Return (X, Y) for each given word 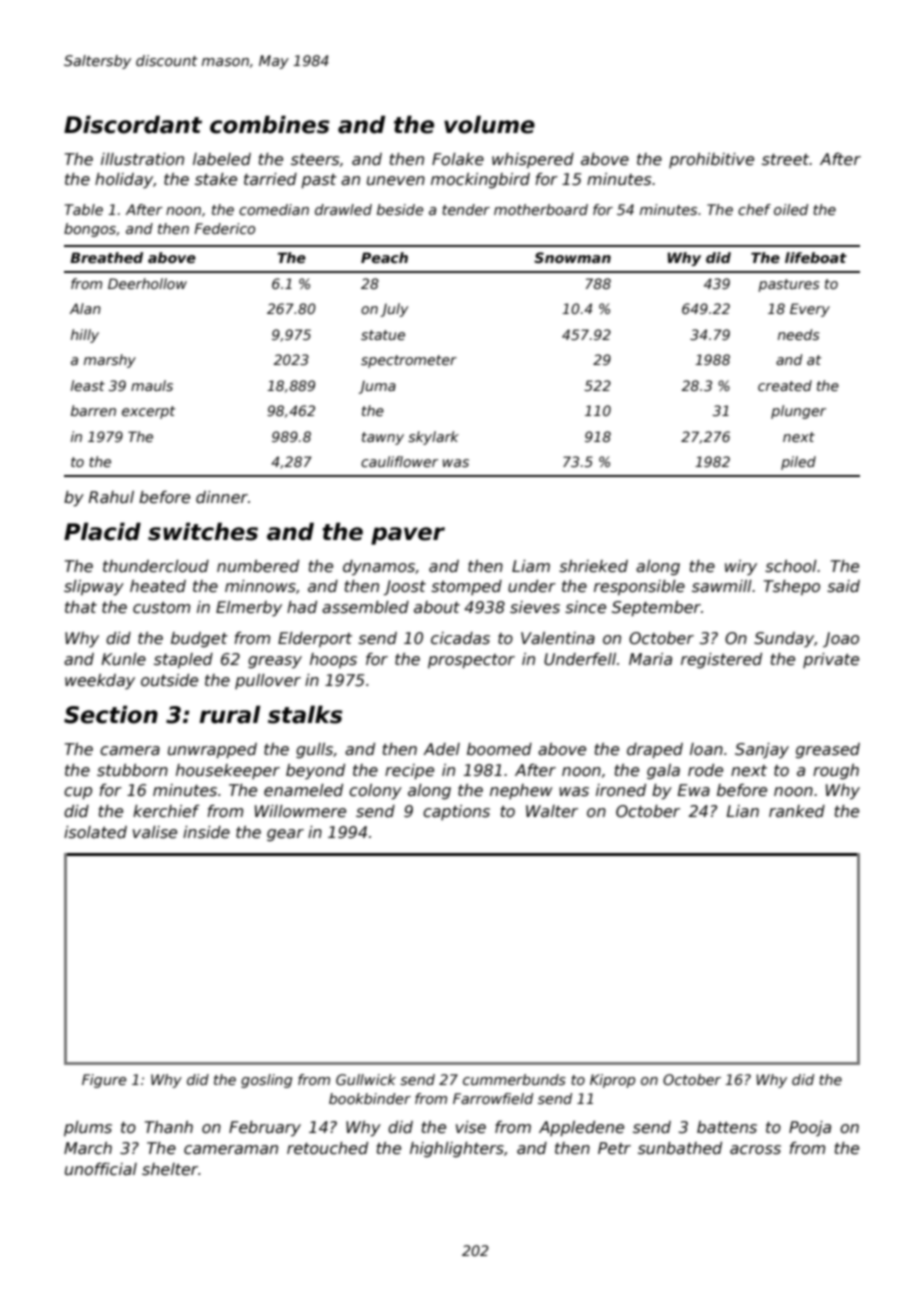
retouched (327, 1148)
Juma (377, 387)
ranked (797, 811)
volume (489, 124)
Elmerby (249, 609)
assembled (365, 607)
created (785, 385)
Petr (614, 1148)
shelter (170, 1169)
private (831, 660)
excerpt (148, 412)
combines (269, 124)
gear (285, 835)
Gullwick (366, 1079)
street (786, 160)
